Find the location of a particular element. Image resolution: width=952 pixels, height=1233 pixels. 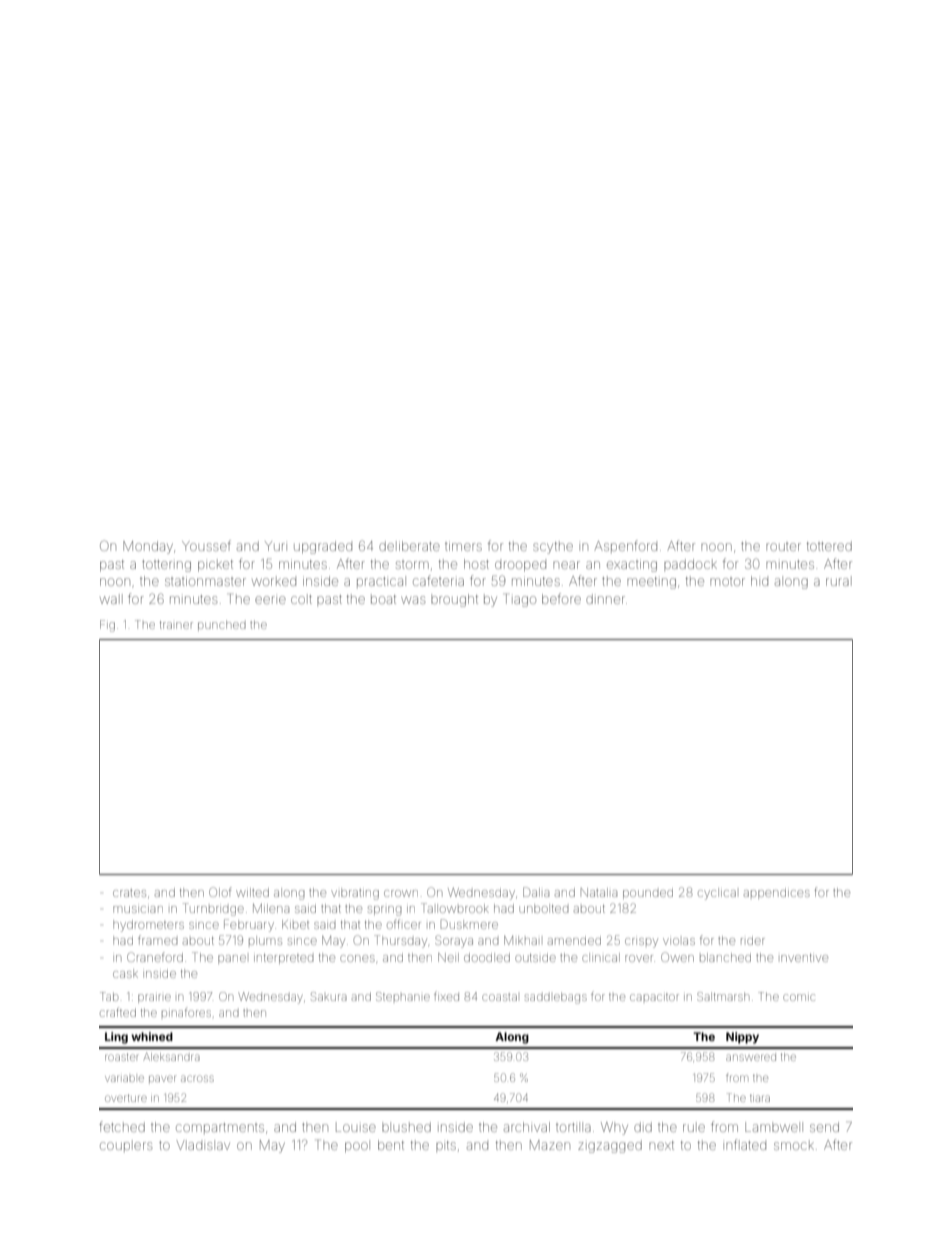

hid is located at coordinates (759, 581).
